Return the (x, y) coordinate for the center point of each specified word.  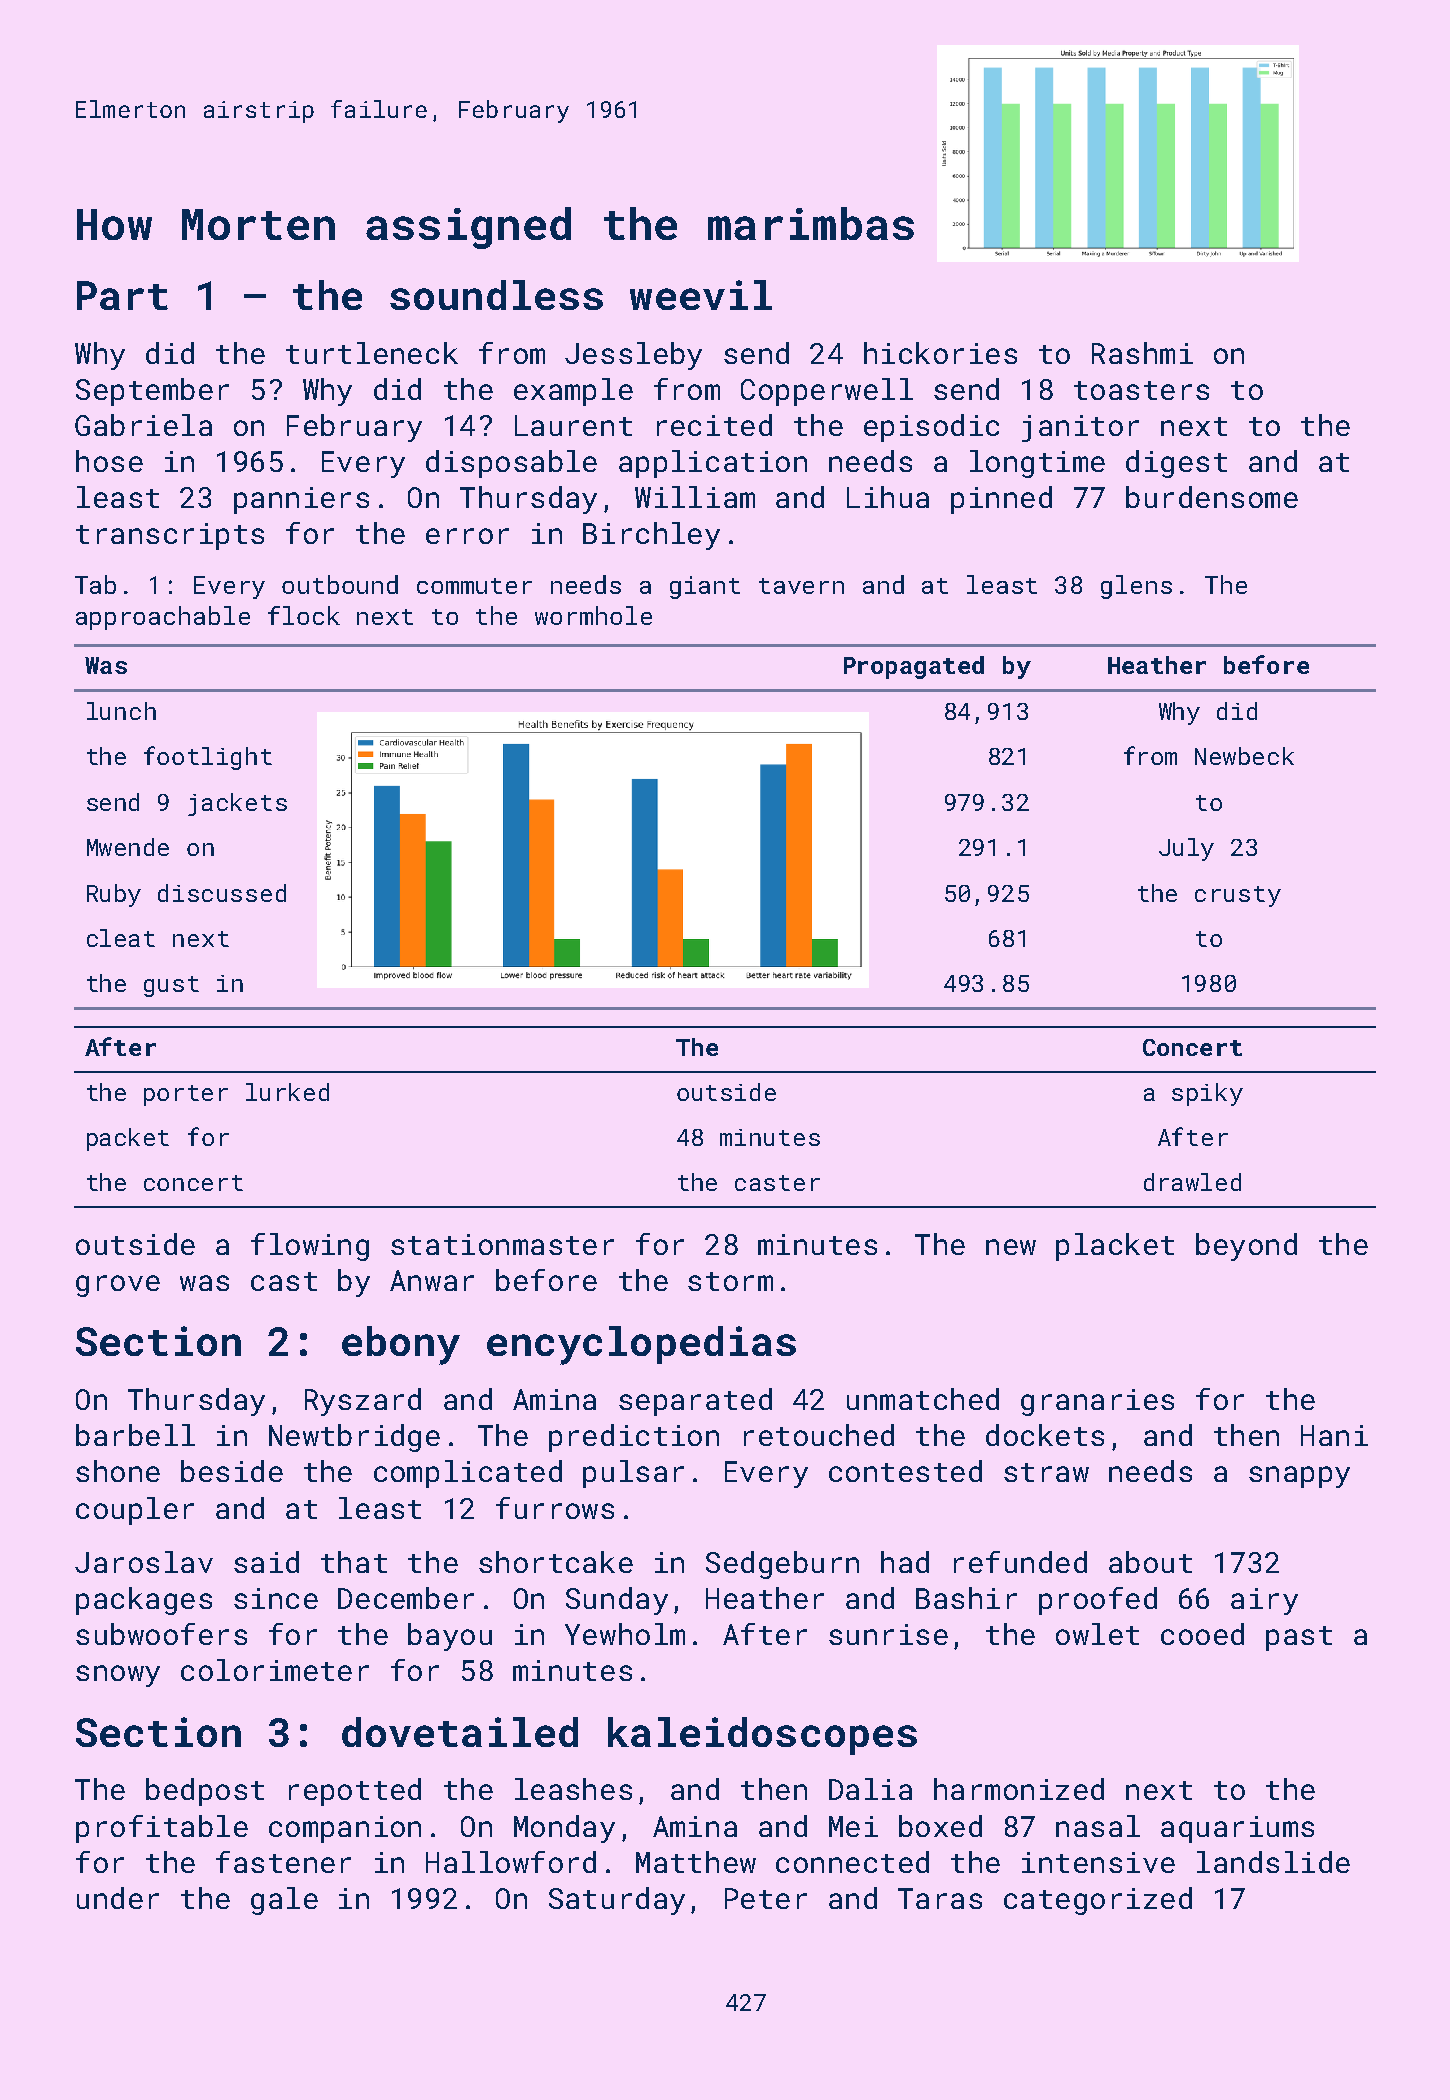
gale (284, 1901)
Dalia (870, 1789)
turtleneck (372, 353)
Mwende (128, 847)
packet (128, 1139)
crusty (1238, 896)
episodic (931, 428)
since (276, 1598)
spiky (1207, 1094)
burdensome (1212, 497)
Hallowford (511, 1862)
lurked (287, 1092)
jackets (237, 804)
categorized (1098, 1901)
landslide (1273, 1862)
